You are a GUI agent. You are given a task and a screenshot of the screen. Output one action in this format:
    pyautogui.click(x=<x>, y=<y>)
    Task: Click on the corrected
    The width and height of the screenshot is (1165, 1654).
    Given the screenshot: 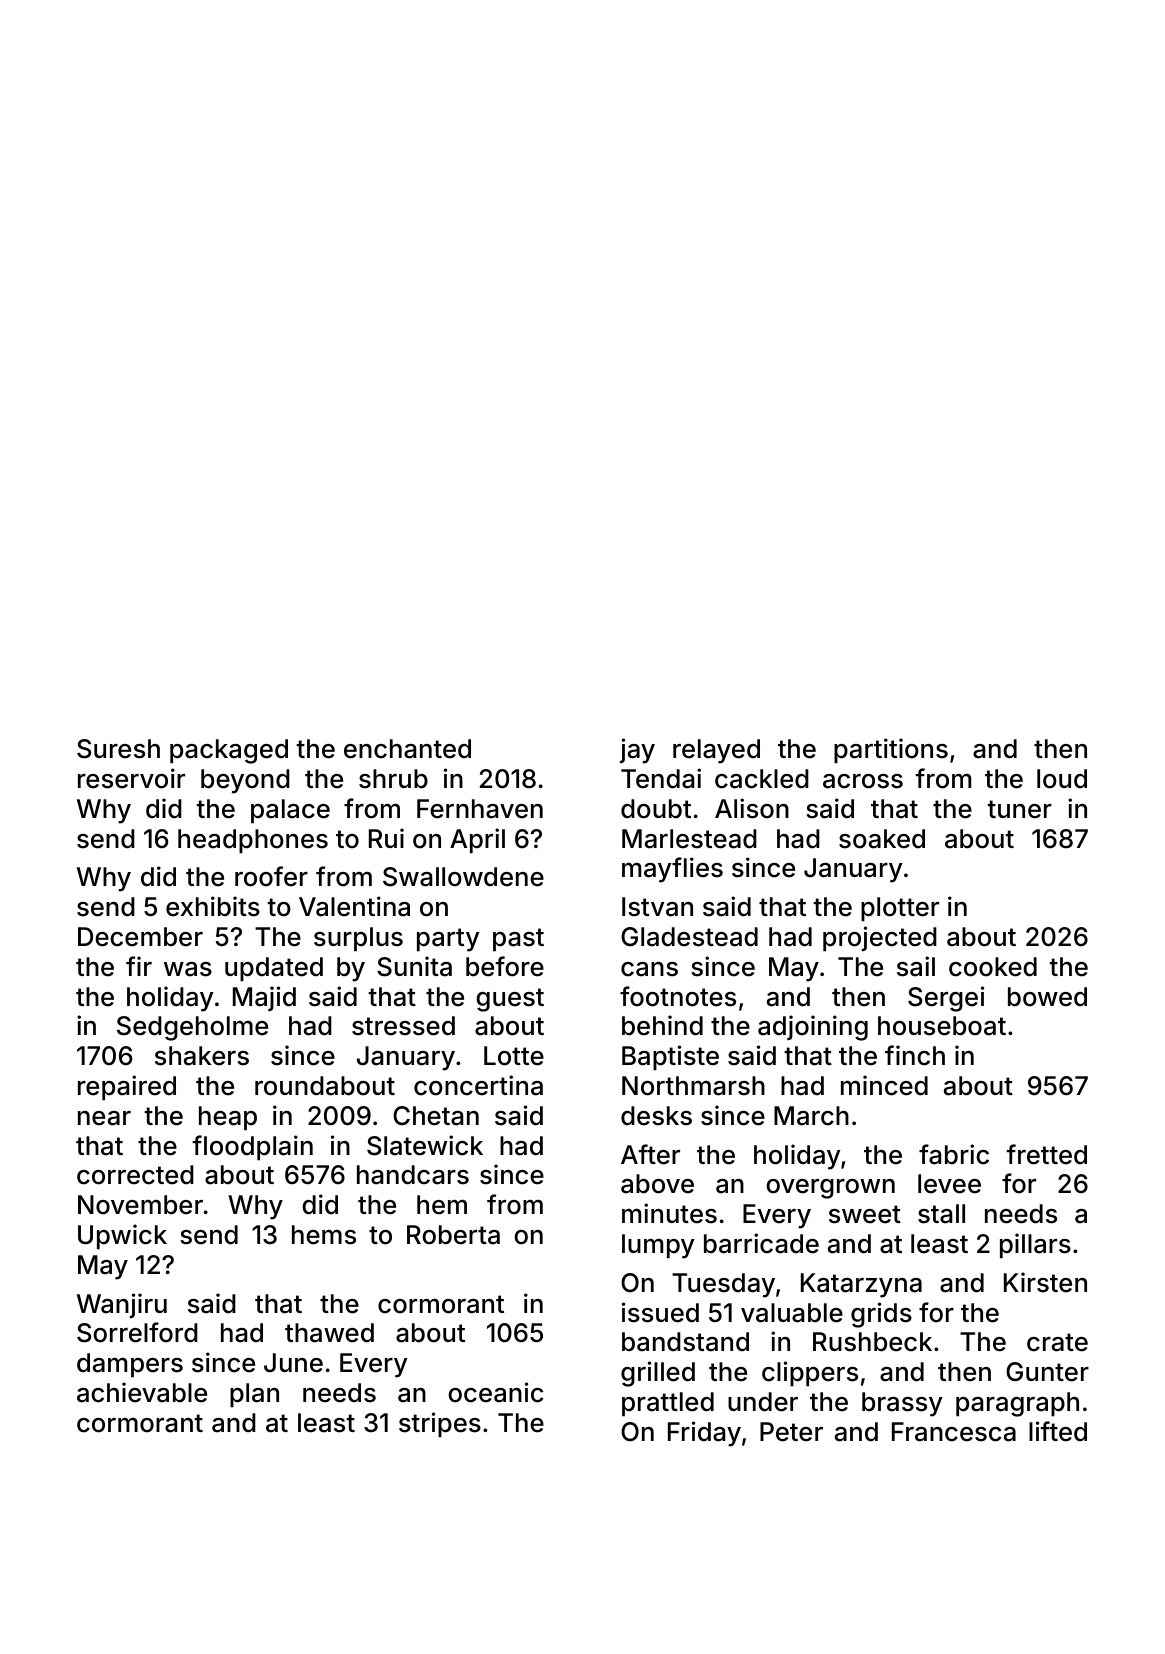 What is the action you would take?
    pyautogui.click(x=135, y=1175)
